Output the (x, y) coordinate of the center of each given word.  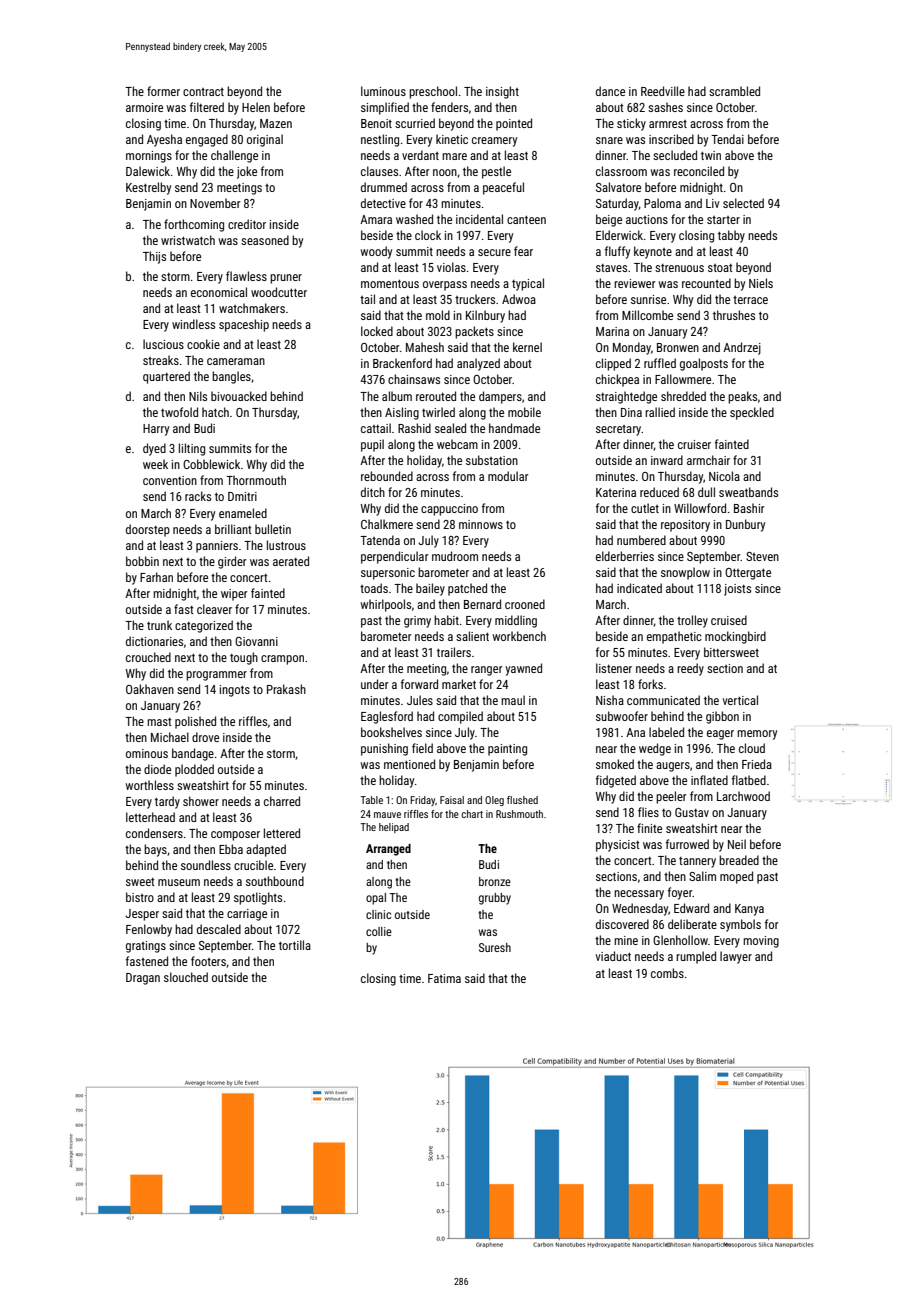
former (163, 91)
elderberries (625, 556)
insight (502, 92)
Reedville (663, 91)
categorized (204, 626)
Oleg (494, 801)
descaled (219, 929)
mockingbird (735, 637)
